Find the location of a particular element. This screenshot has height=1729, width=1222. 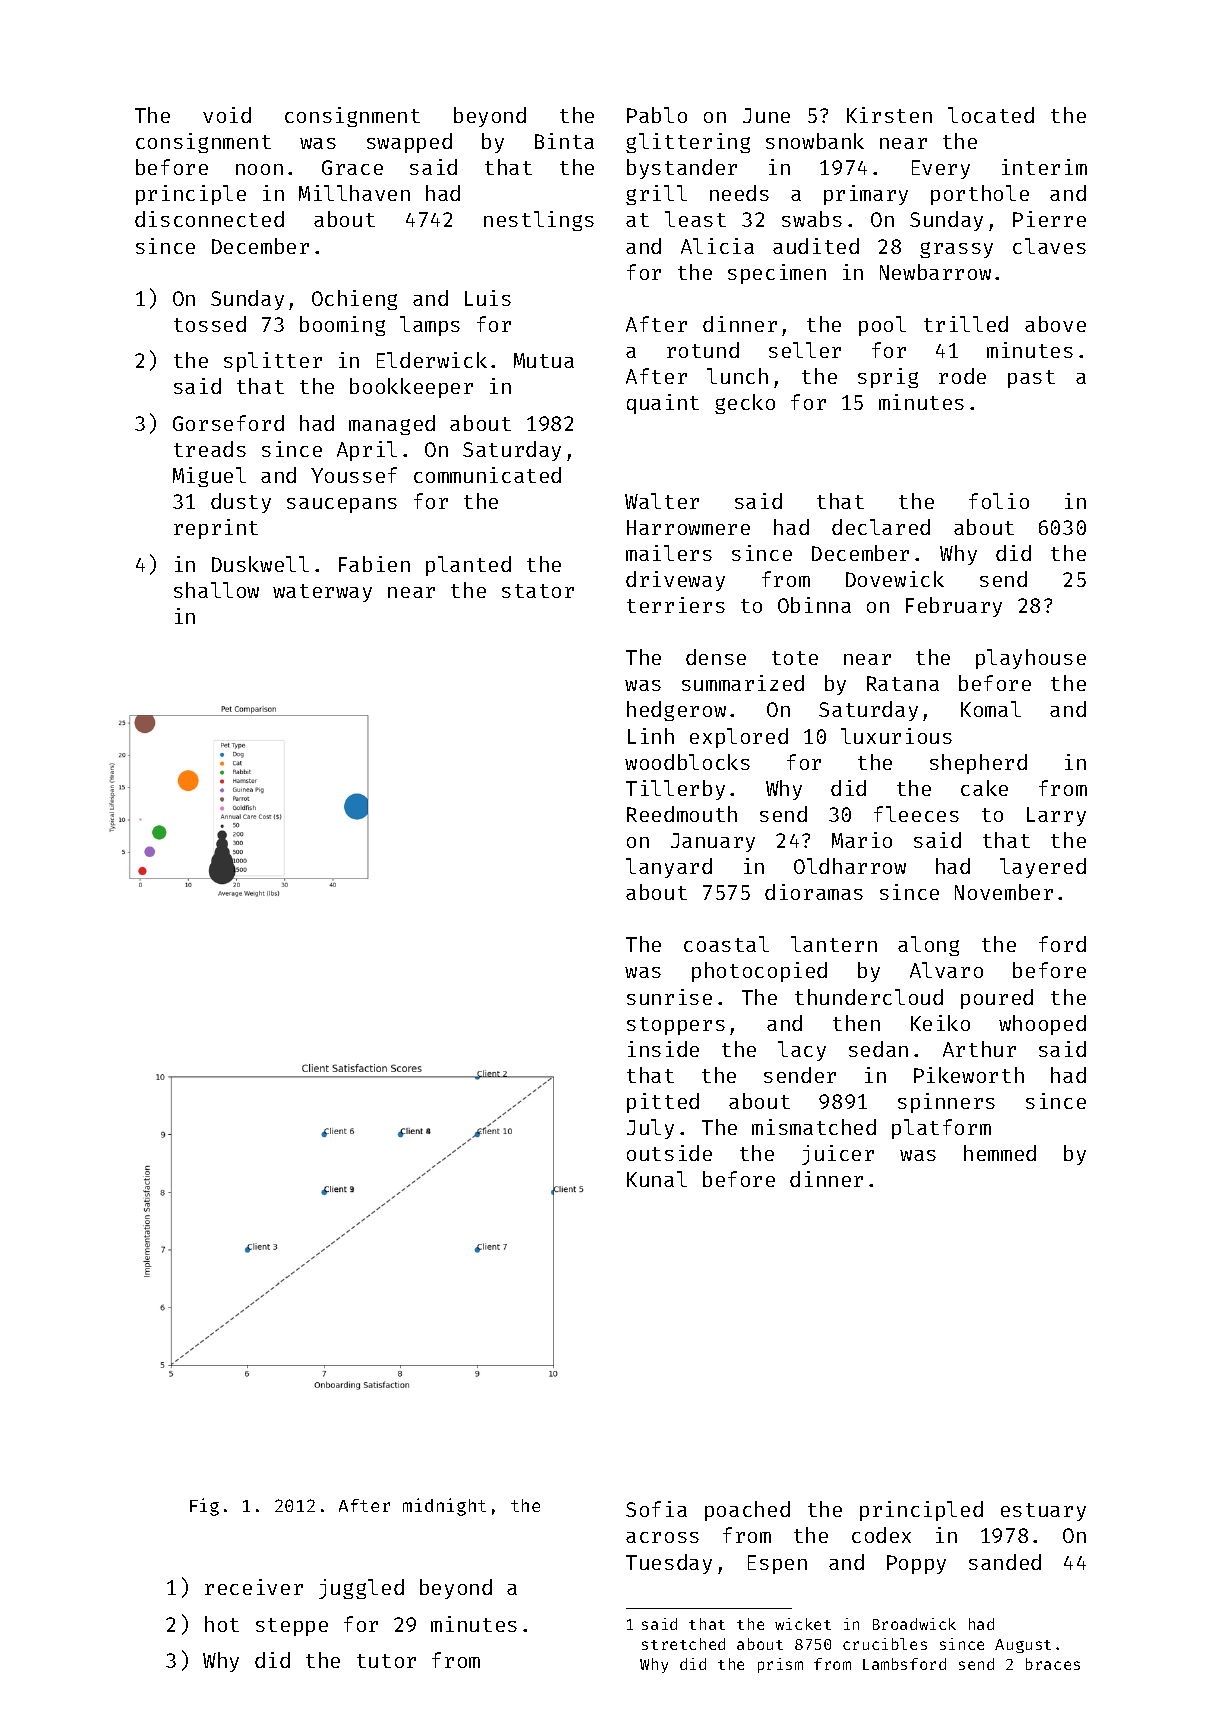

Kunal is located at coordinates (657, 1179).
